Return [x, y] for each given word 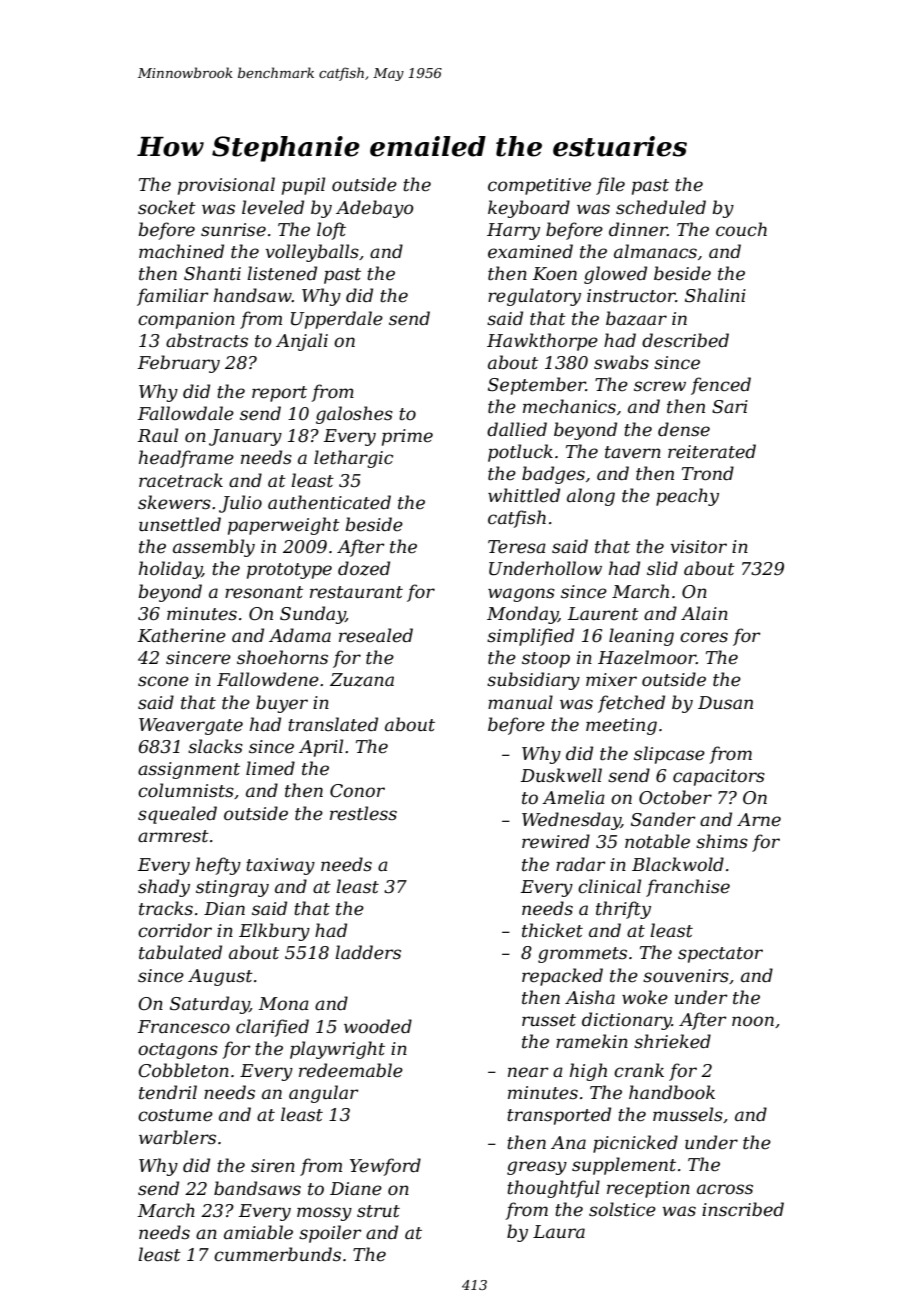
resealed [376, 635]
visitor [698, 546]
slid [662, 568]
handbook [672, 1092]
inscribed [743, 1209]
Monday [522, 615]
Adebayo [375, 209]
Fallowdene [268, 679]
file [610, 186]
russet [549, 1020]
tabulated [180, 952]
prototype [289, 571]
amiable [258, 1232]
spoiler [330, 1234]
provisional [226, 186]
